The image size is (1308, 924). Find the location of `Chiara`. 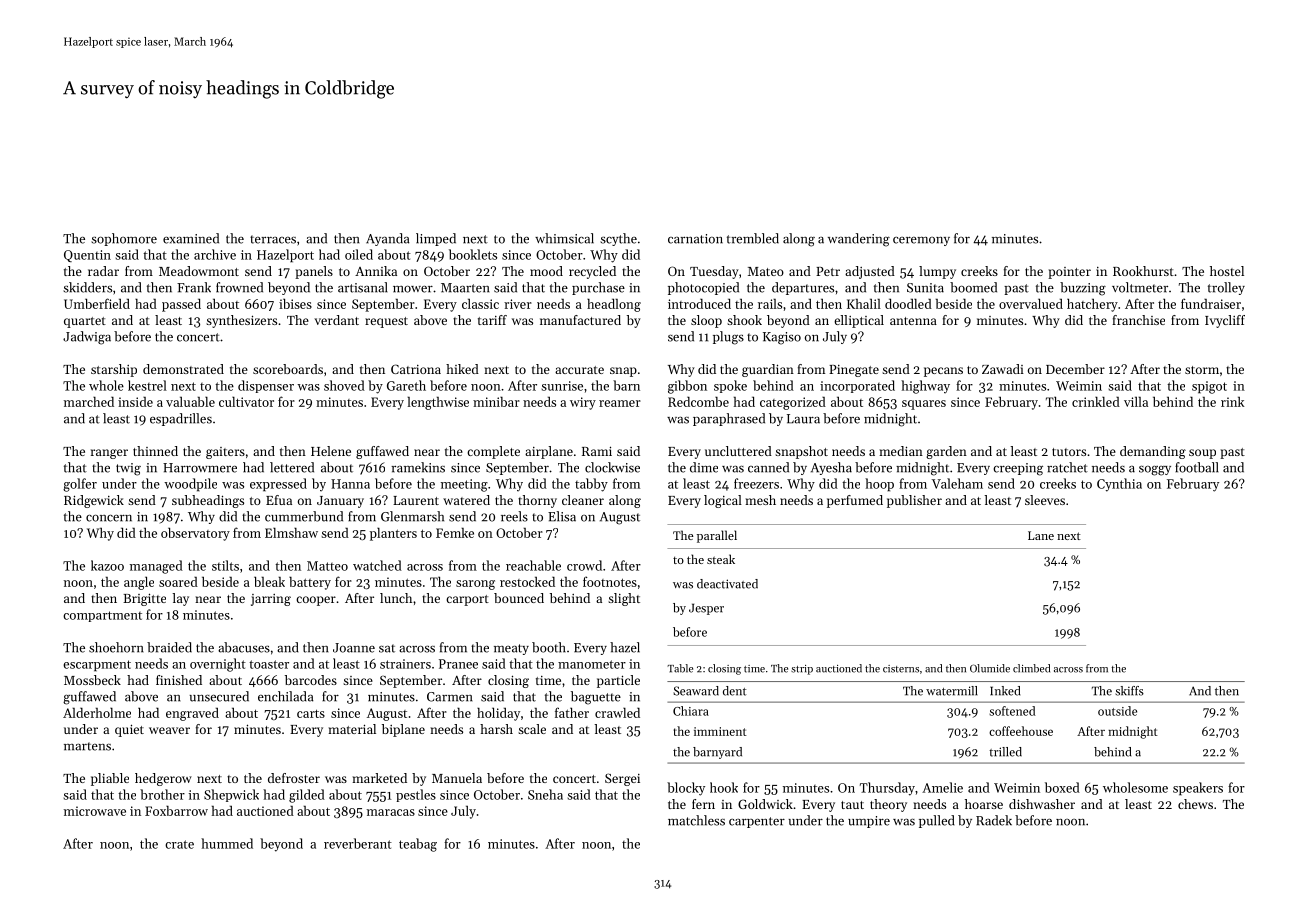

Chiara is located at coordinates (691, 711).
